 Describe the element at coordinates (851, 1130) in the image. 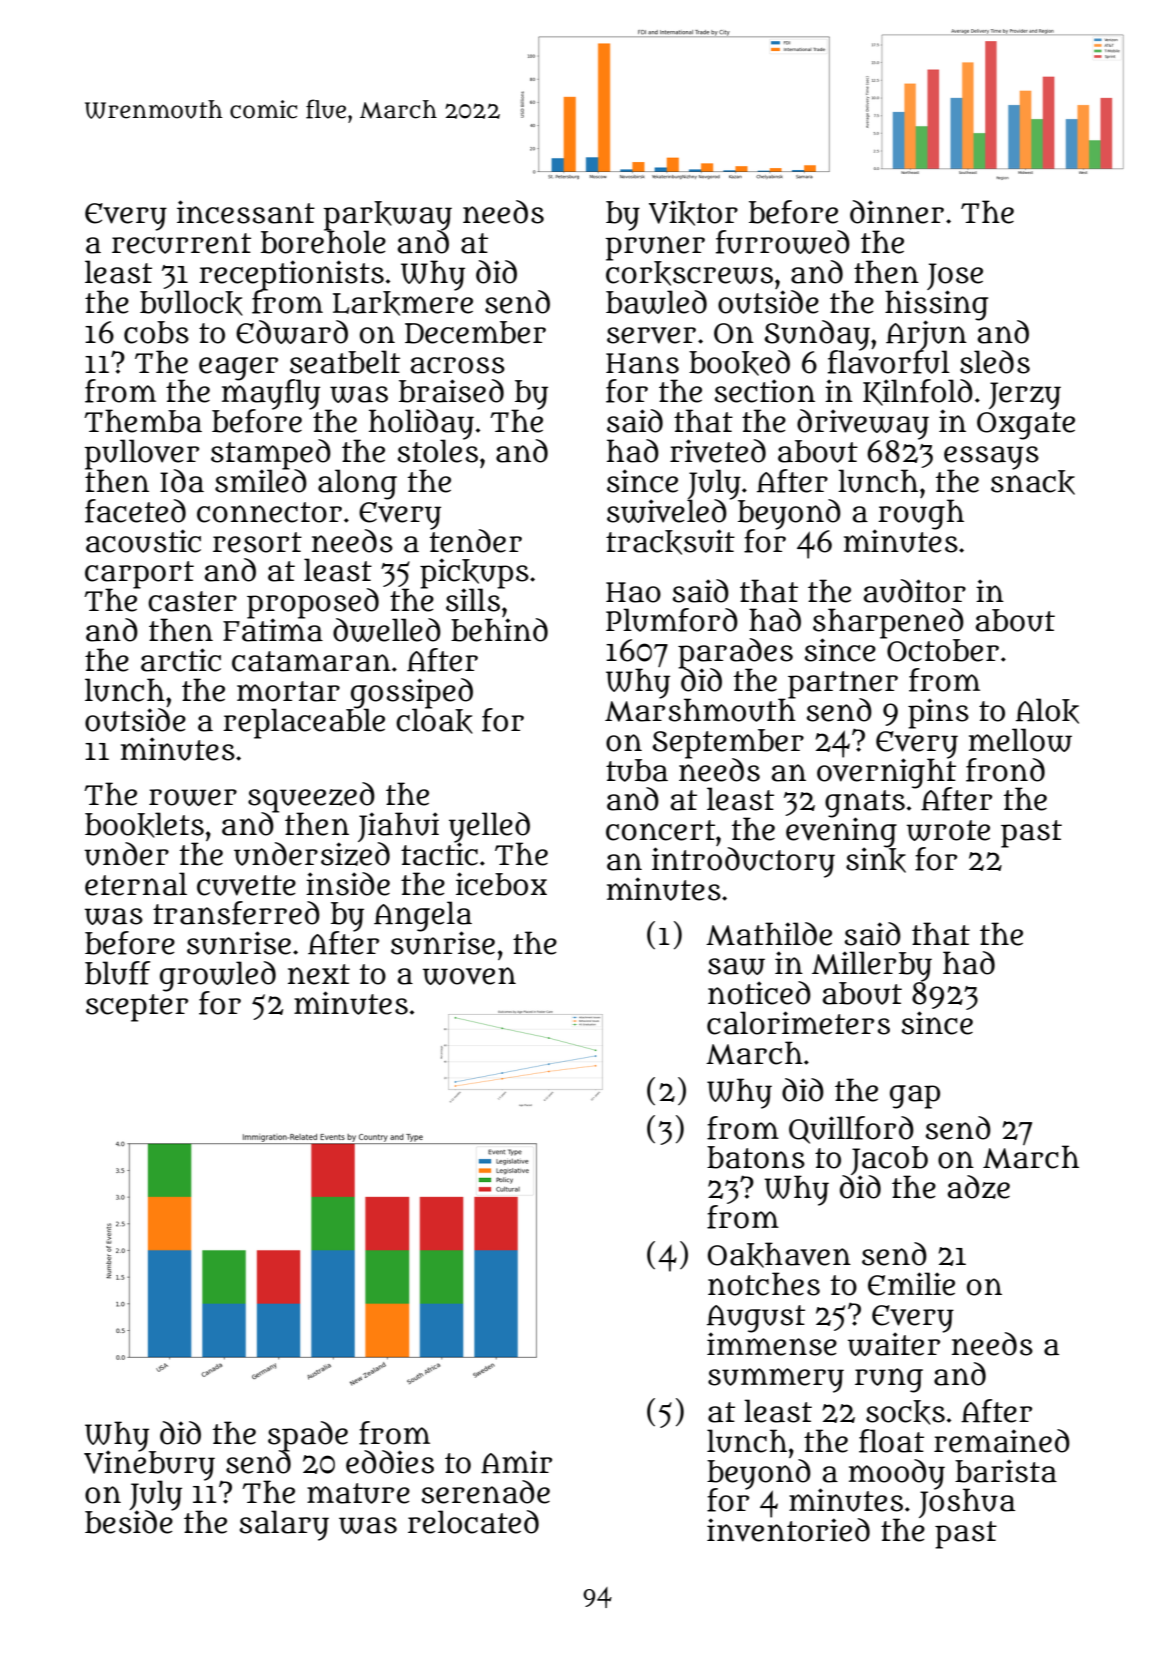

I see `Quillford` at that location.
